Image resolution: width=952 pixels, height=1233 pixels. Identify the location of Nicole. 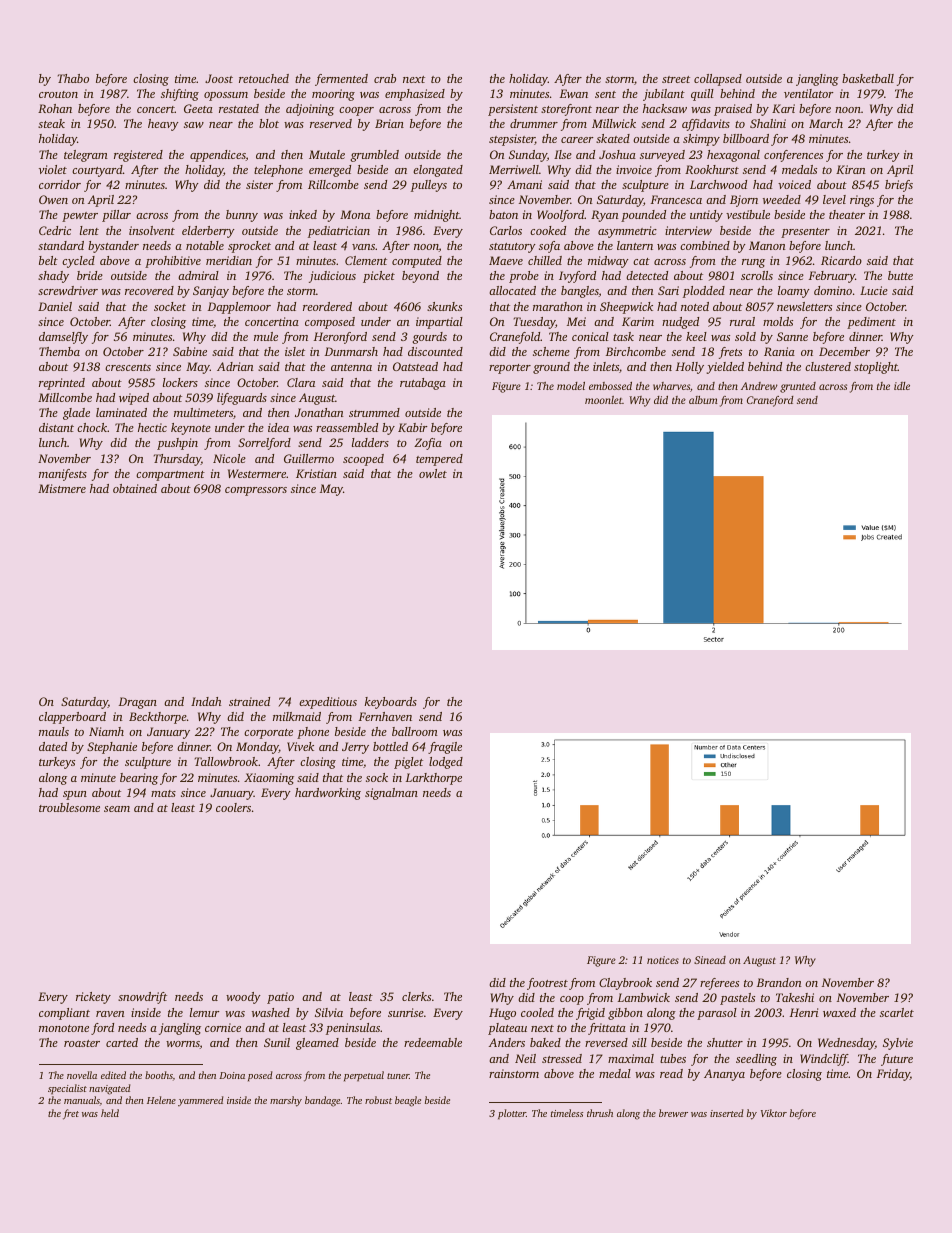
(229, 458).
